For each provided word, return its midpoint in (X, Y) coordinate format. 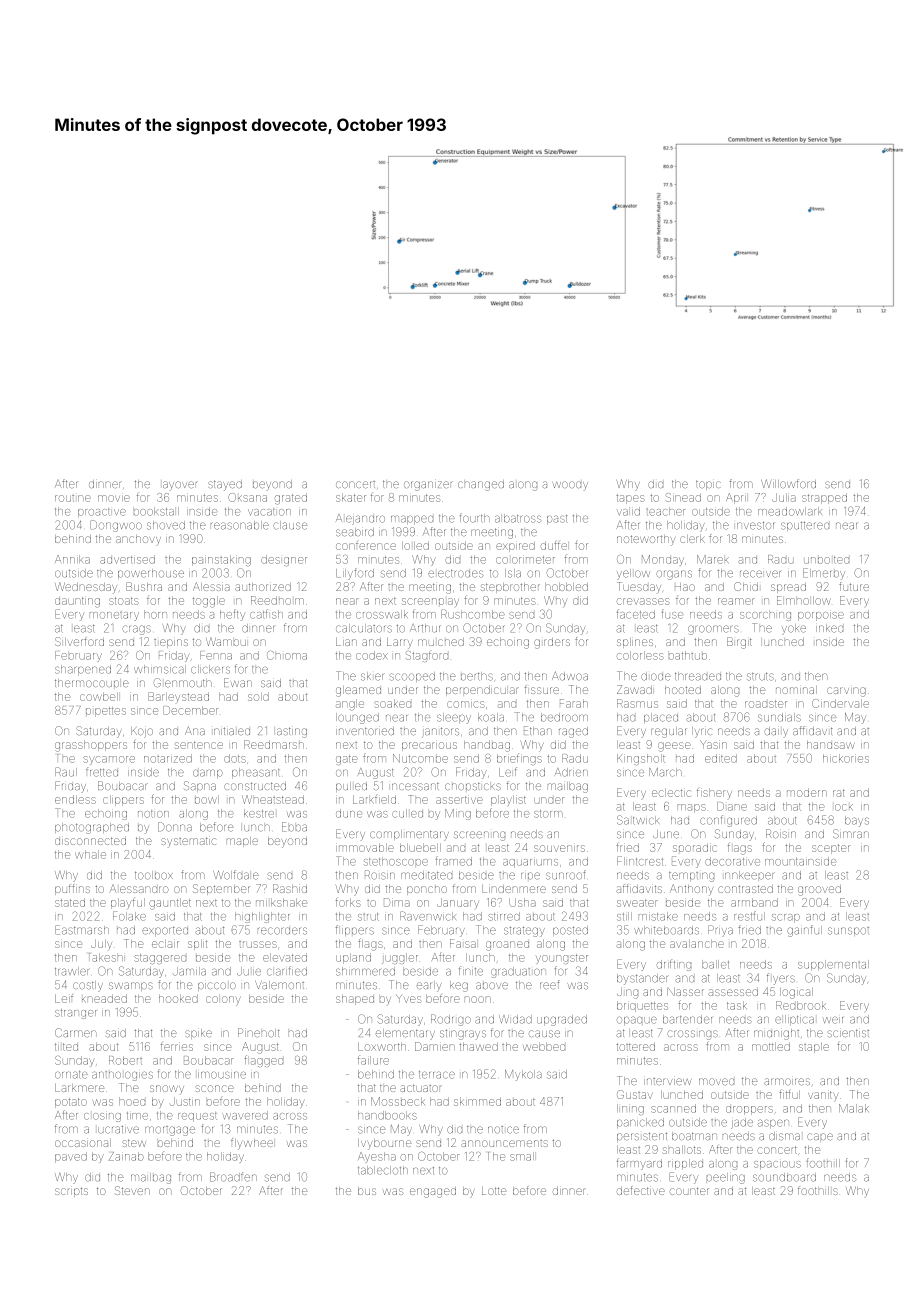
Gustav (635, 1094)
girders (552, 643)
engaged (433, 1192)
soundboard (784, 1177)
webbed (544, 1047)
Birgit (739, 643)
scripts (71, 1192)
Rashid (290, 888)
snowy (167, 1089)
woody (570, 486)
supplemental (833, 965)
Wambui (226, 642)
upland (353, 958)
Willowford (788, 483)
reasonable (240, 525)
